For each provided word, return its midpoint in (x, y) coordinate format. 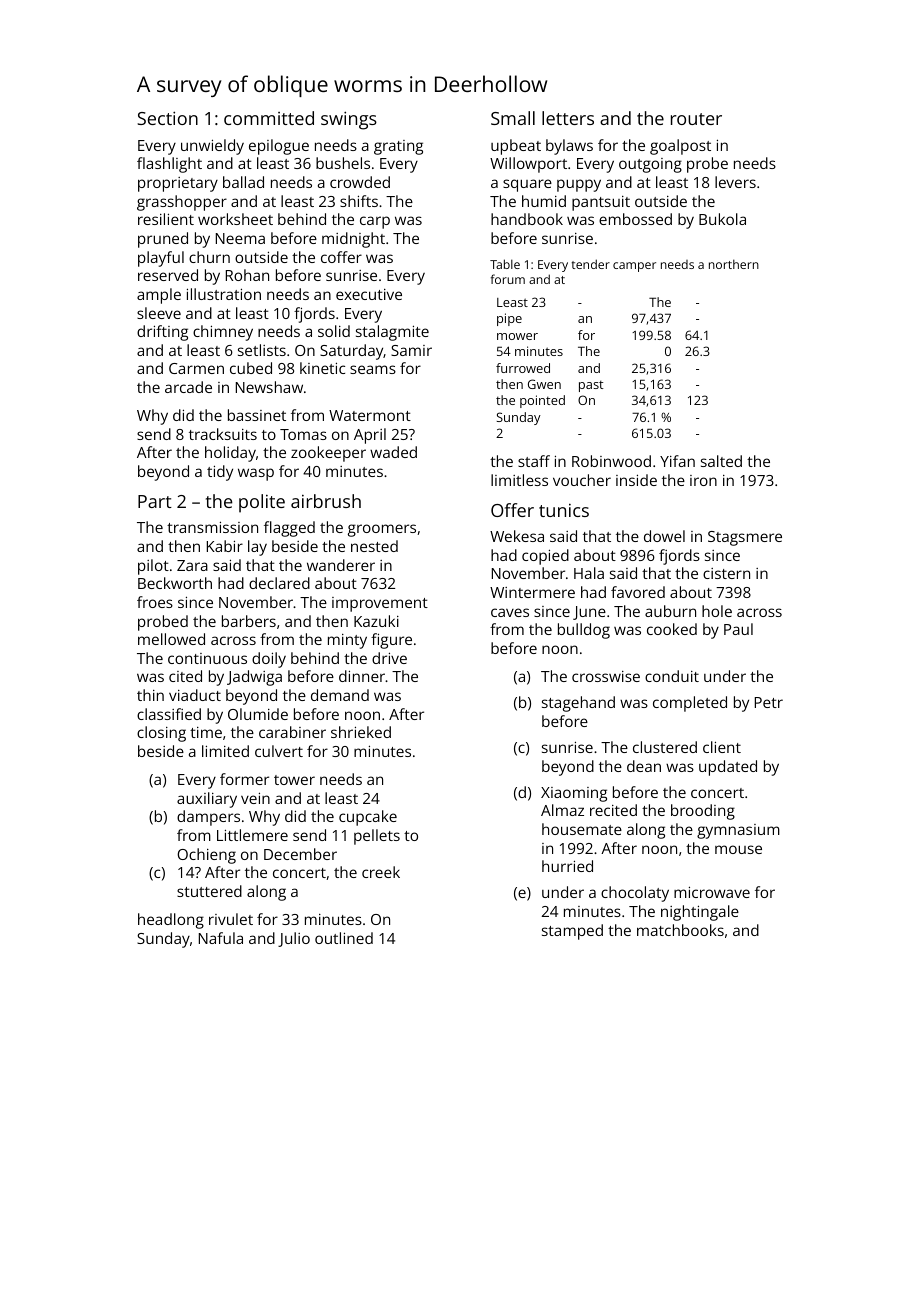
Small (513, 118)
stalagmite (392, 333)
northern (734, 264)
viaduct (195, 695)
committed (269, 118)
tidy (220, 473)
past (591, 386)
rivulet (231, 919)
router (696, 119)
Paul (738, 629)
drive (389, 658)
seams (373, 369)
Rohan (247, 275)
